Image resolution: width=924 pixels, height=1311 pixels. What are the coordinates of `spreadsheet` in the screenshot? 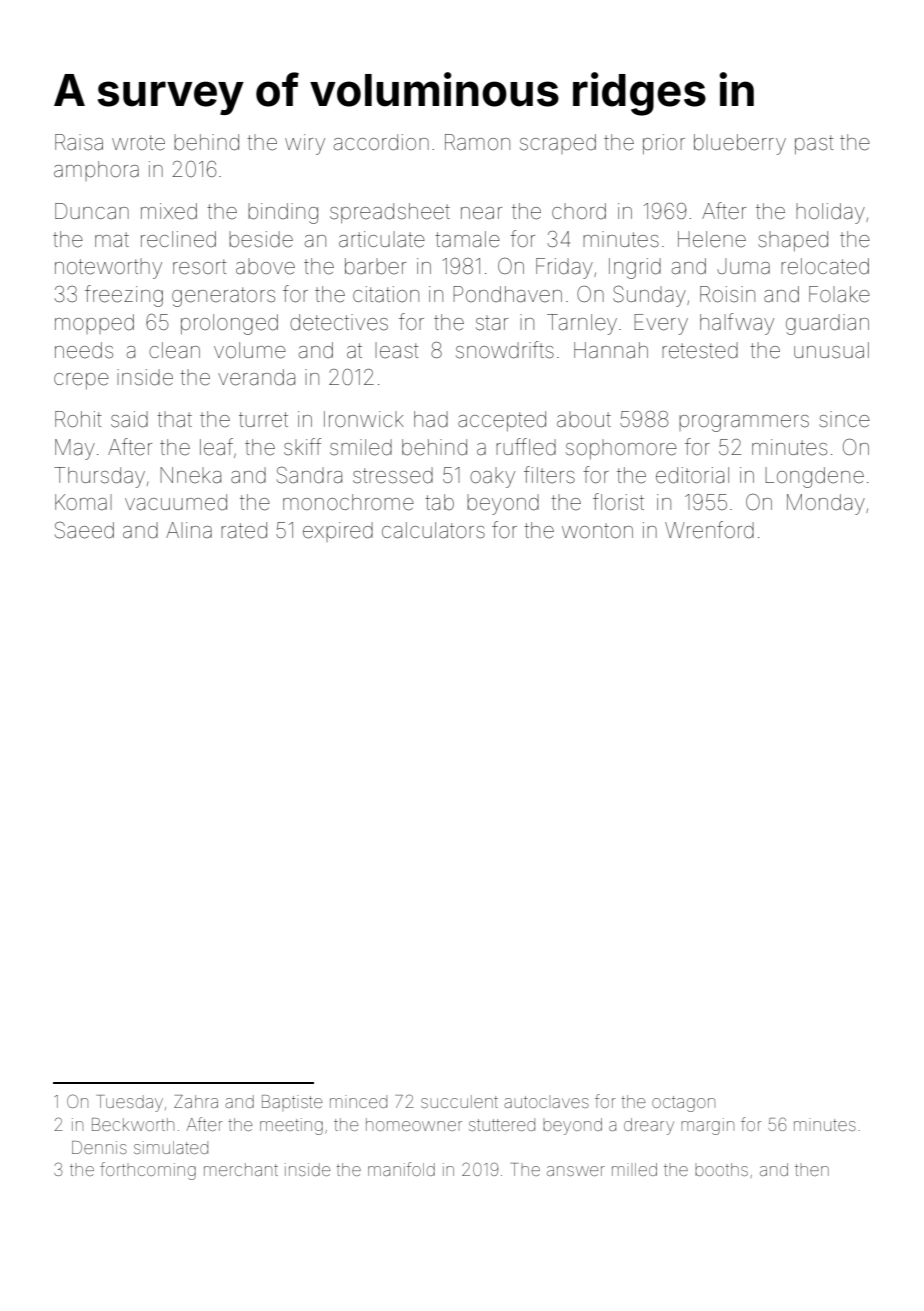 It's located at (390, 213).
